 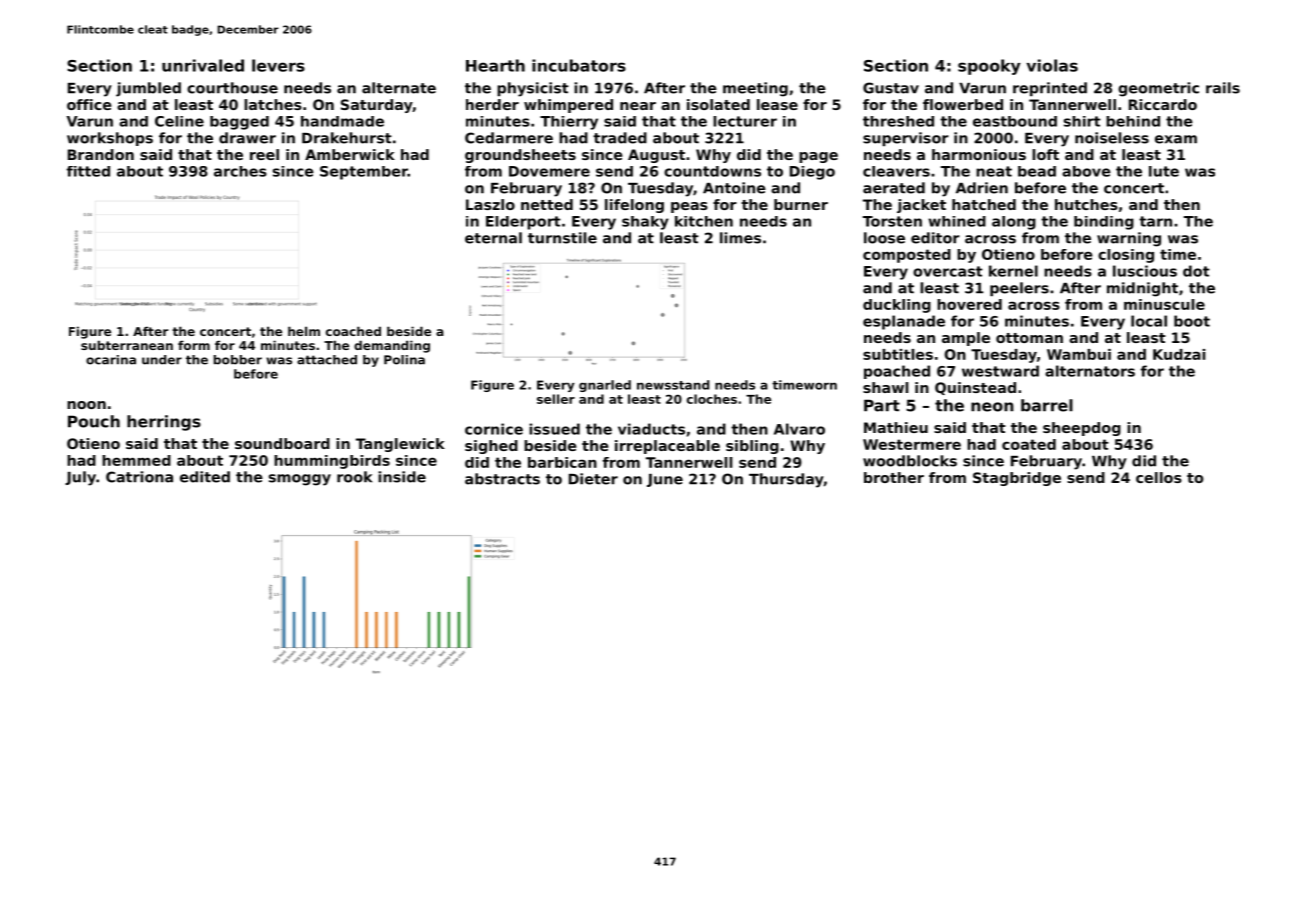 I want to click on irreplaceable, so click(x=667, y=447).
